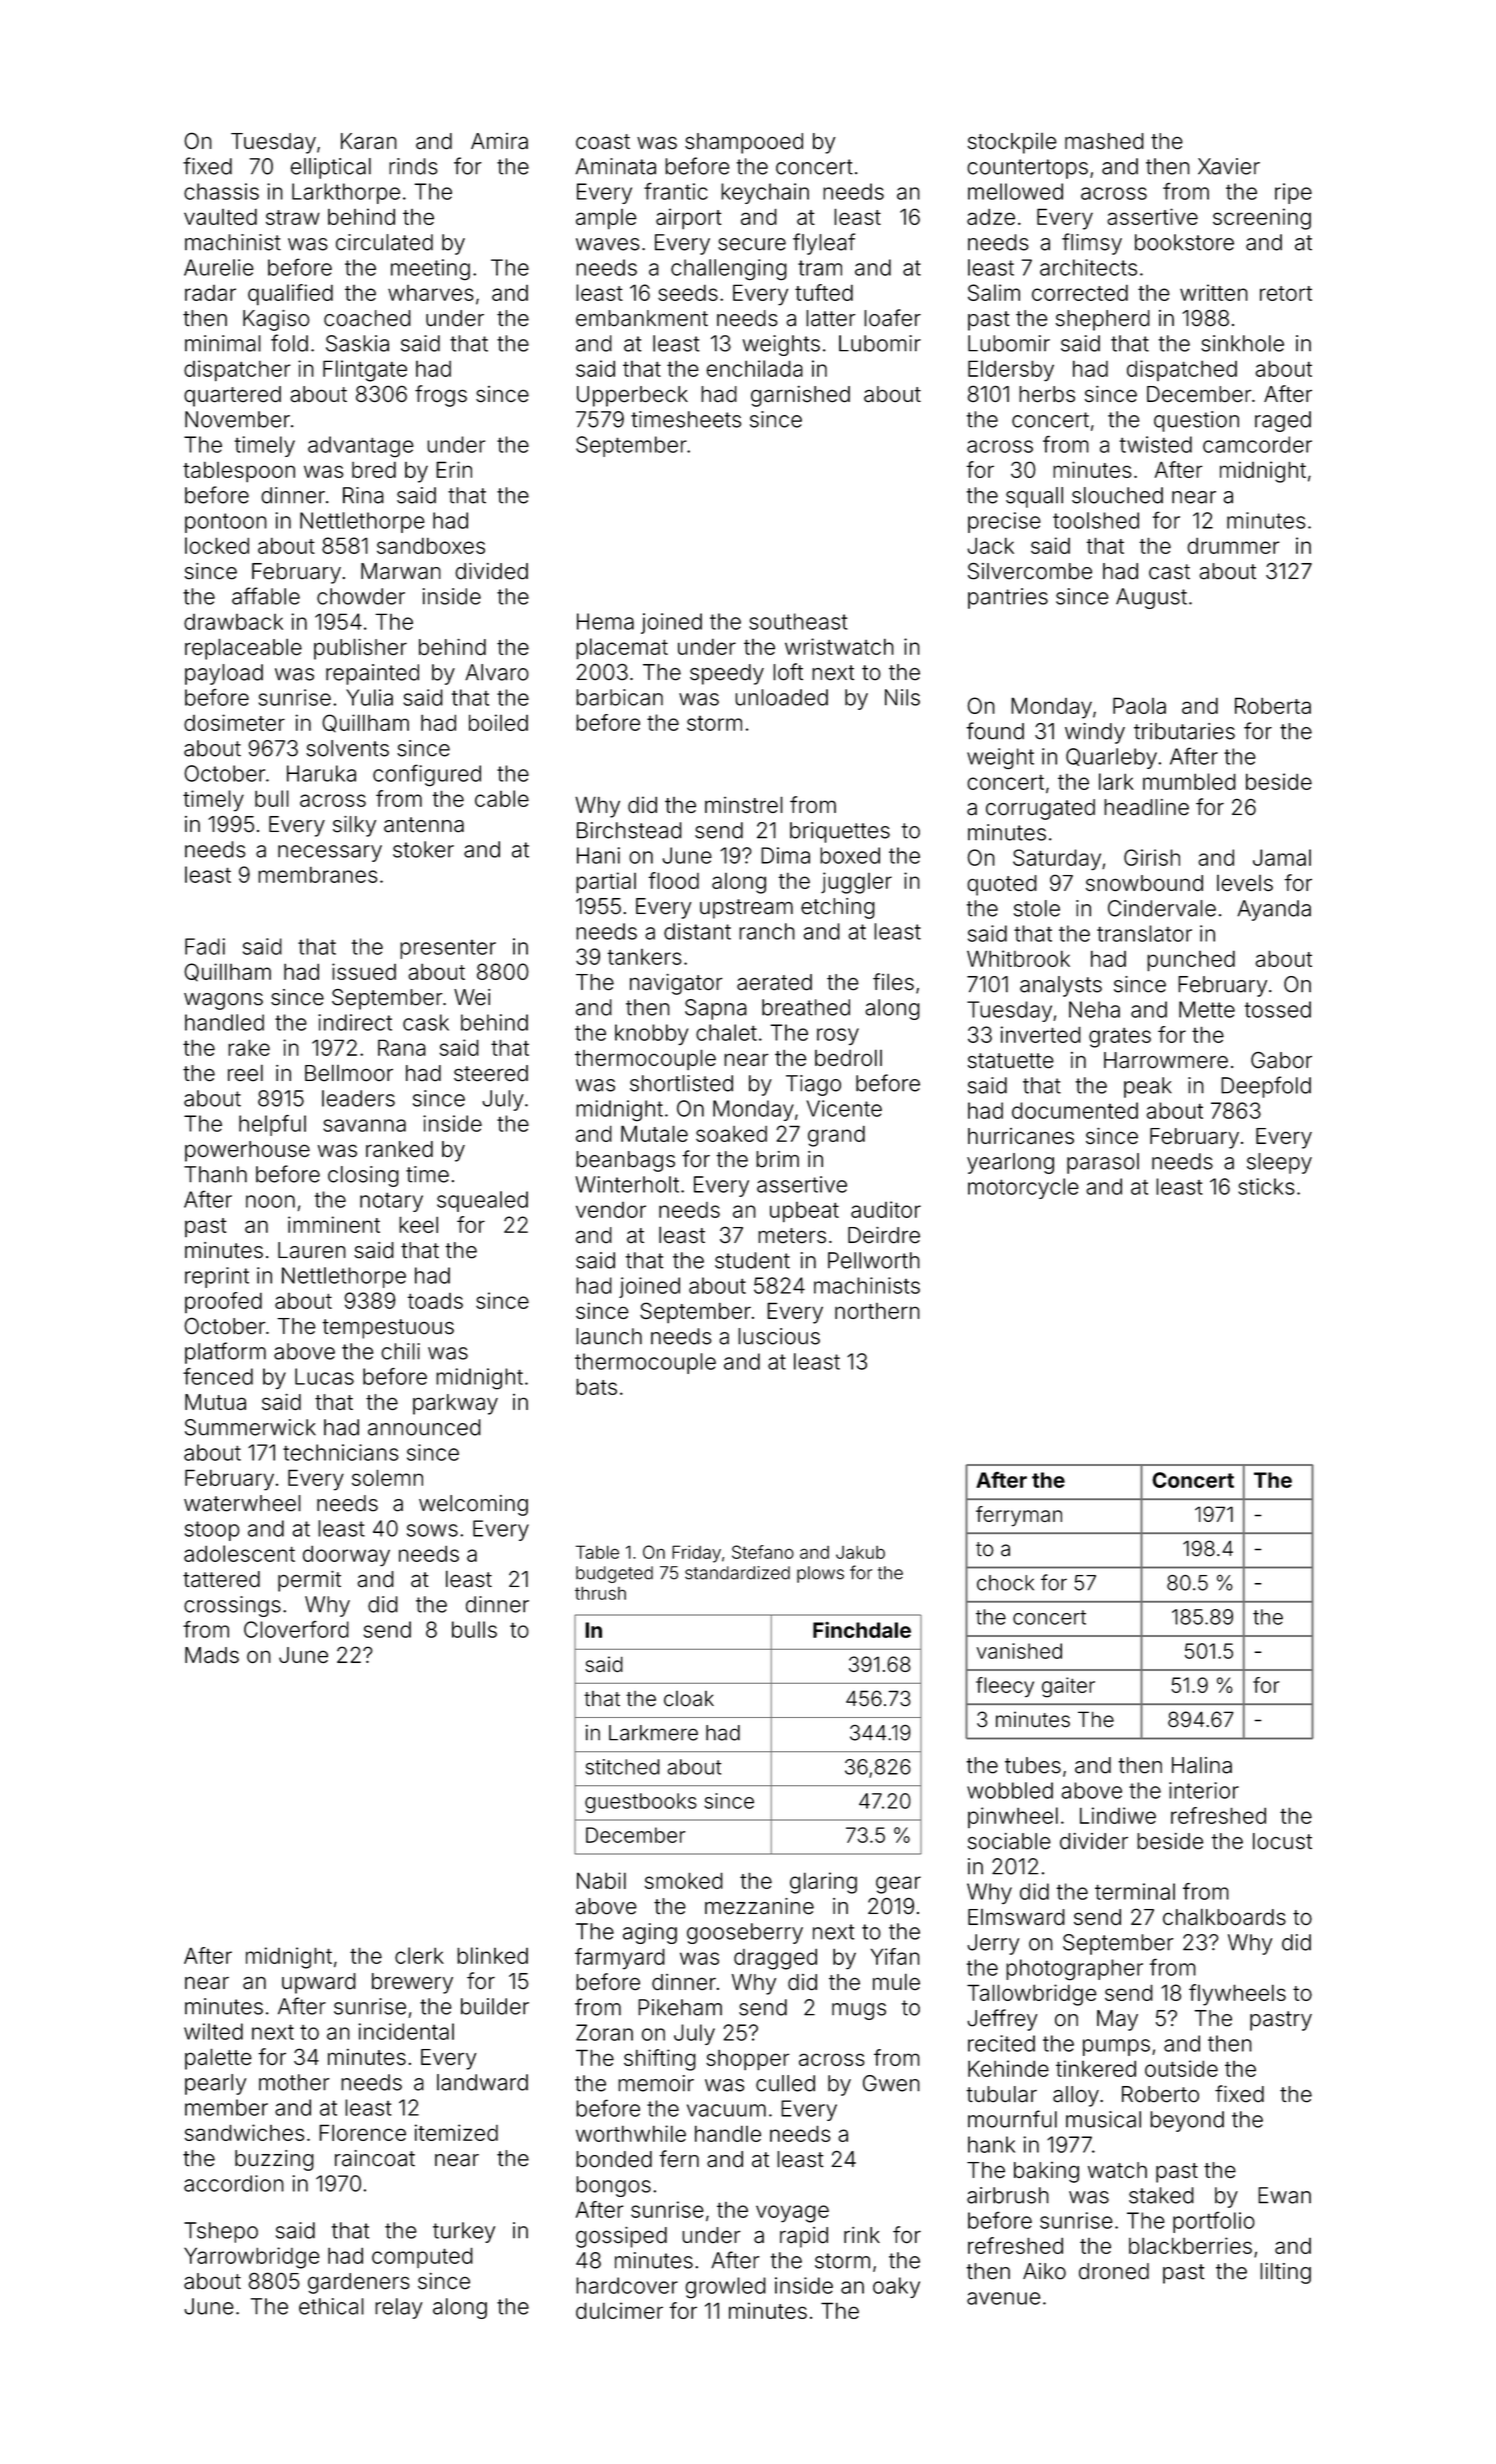  Describe the element at coordinates (375, 2158) in the screenshot. I see `raincoat` at that location.
